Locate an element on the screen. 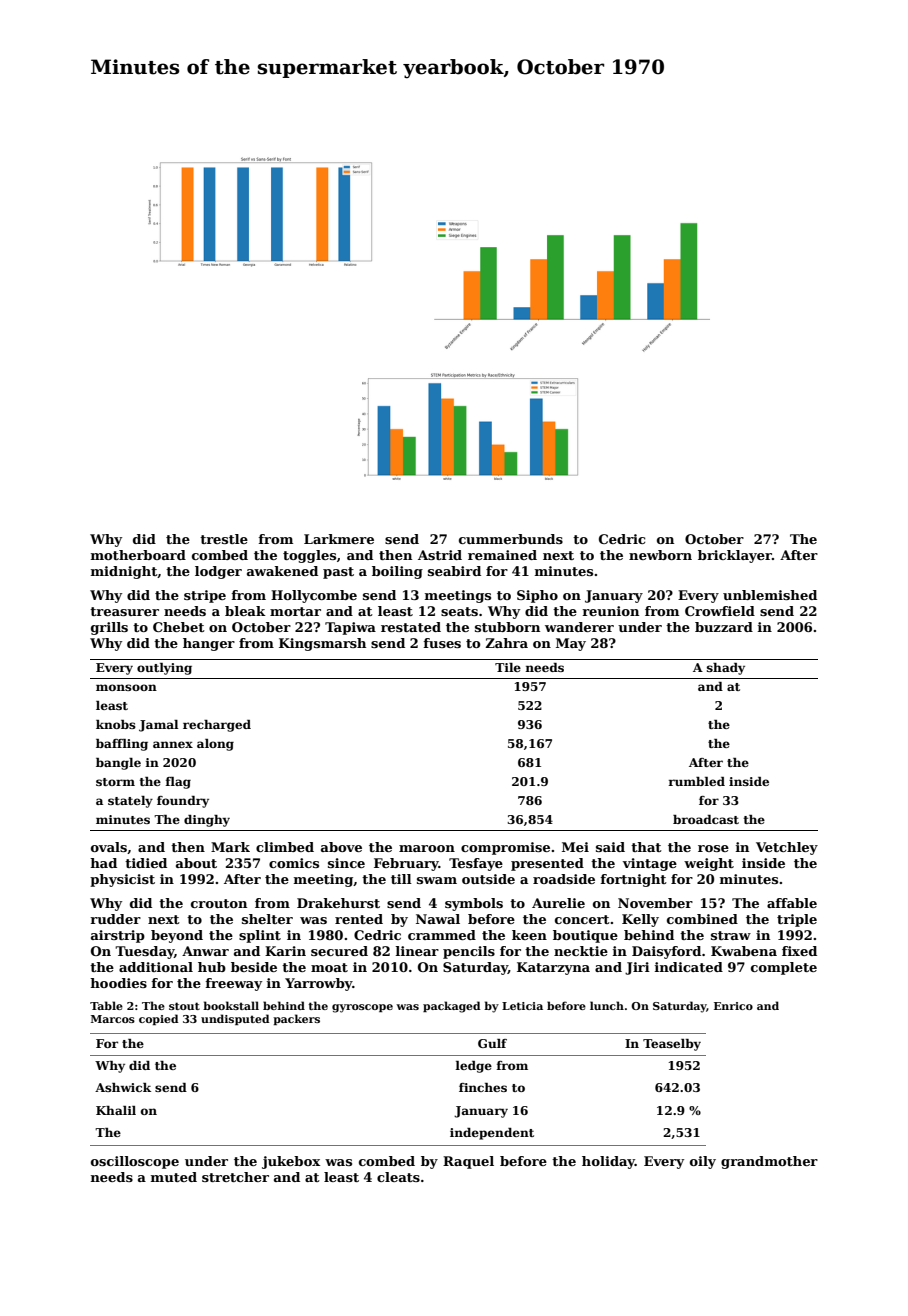 The image size is (908, 1316). flag is located at coordinates (178, 783).
